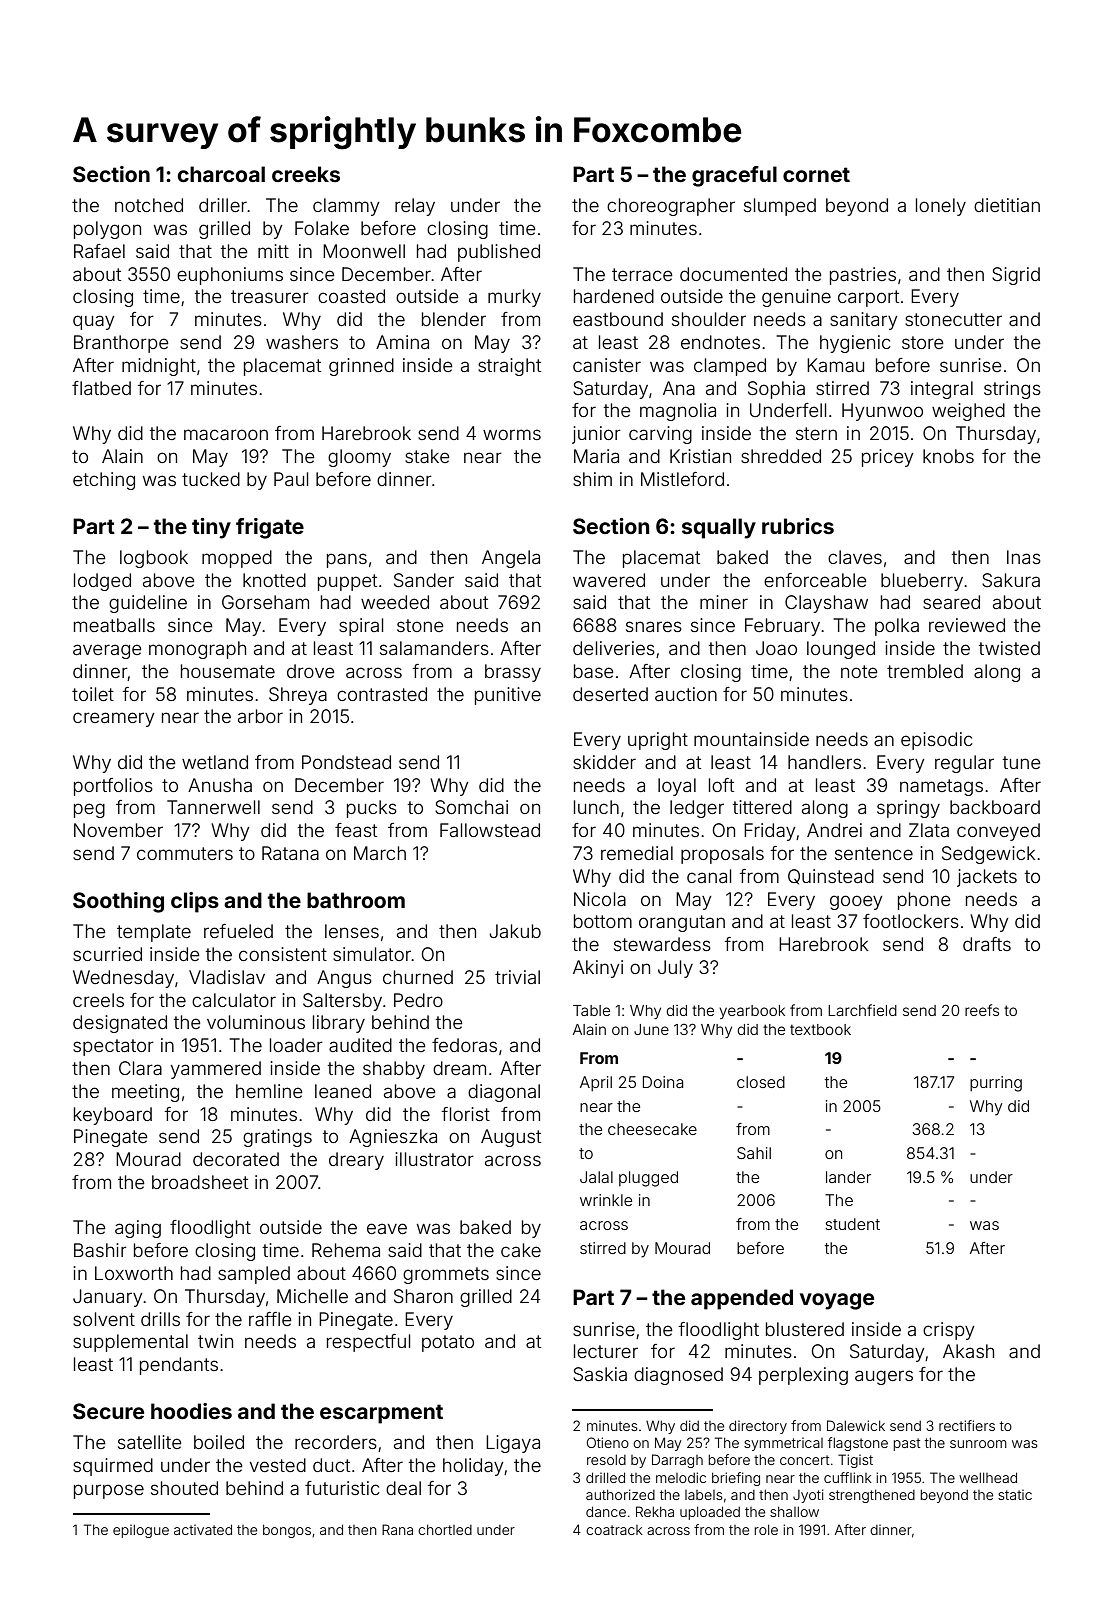 The image size is (1114, 1613). What do you see at coordinates (1015, 1494) in the document?
I see `static` at bounding box center [1015, 1494].
